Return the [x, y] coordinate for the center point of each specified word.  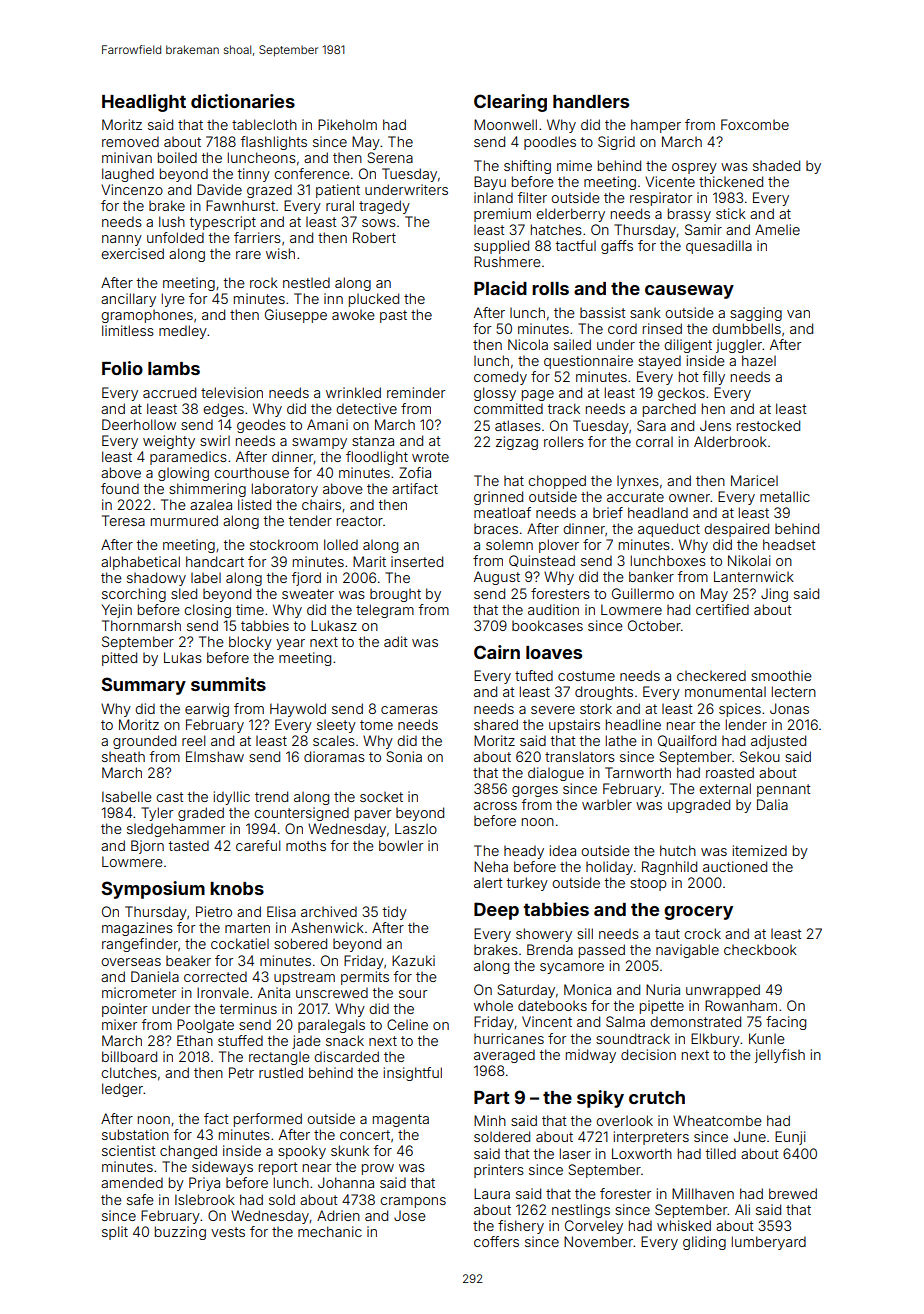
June [750, 1136]
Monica [587, 989]
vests [228, 1232]
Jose [410, 1215]
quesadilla [719, 247]
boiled [177, 157]
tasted [189, 845]
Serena [390, 157]
